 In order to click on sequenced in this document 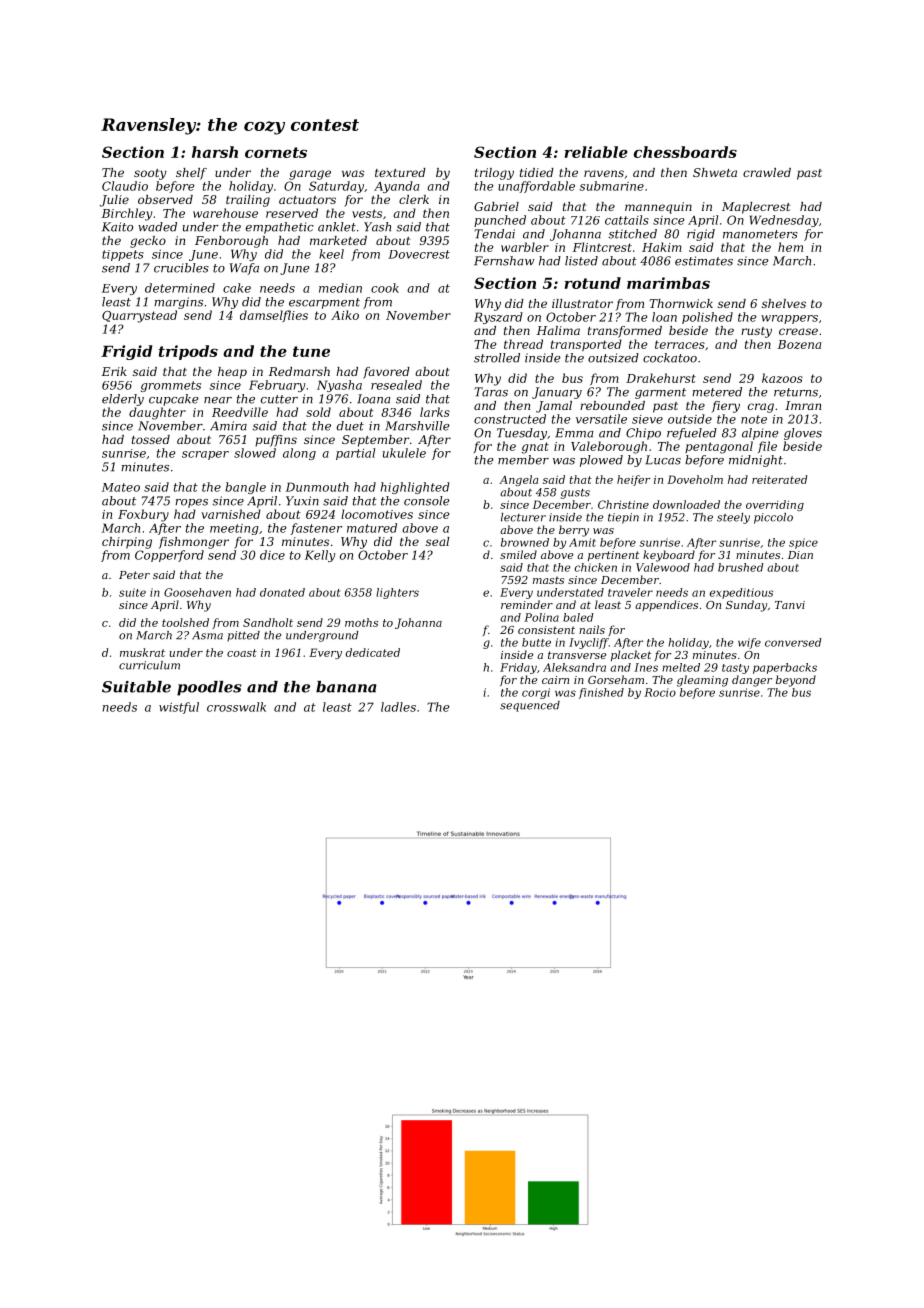, I will do `click(530, 706)`.
